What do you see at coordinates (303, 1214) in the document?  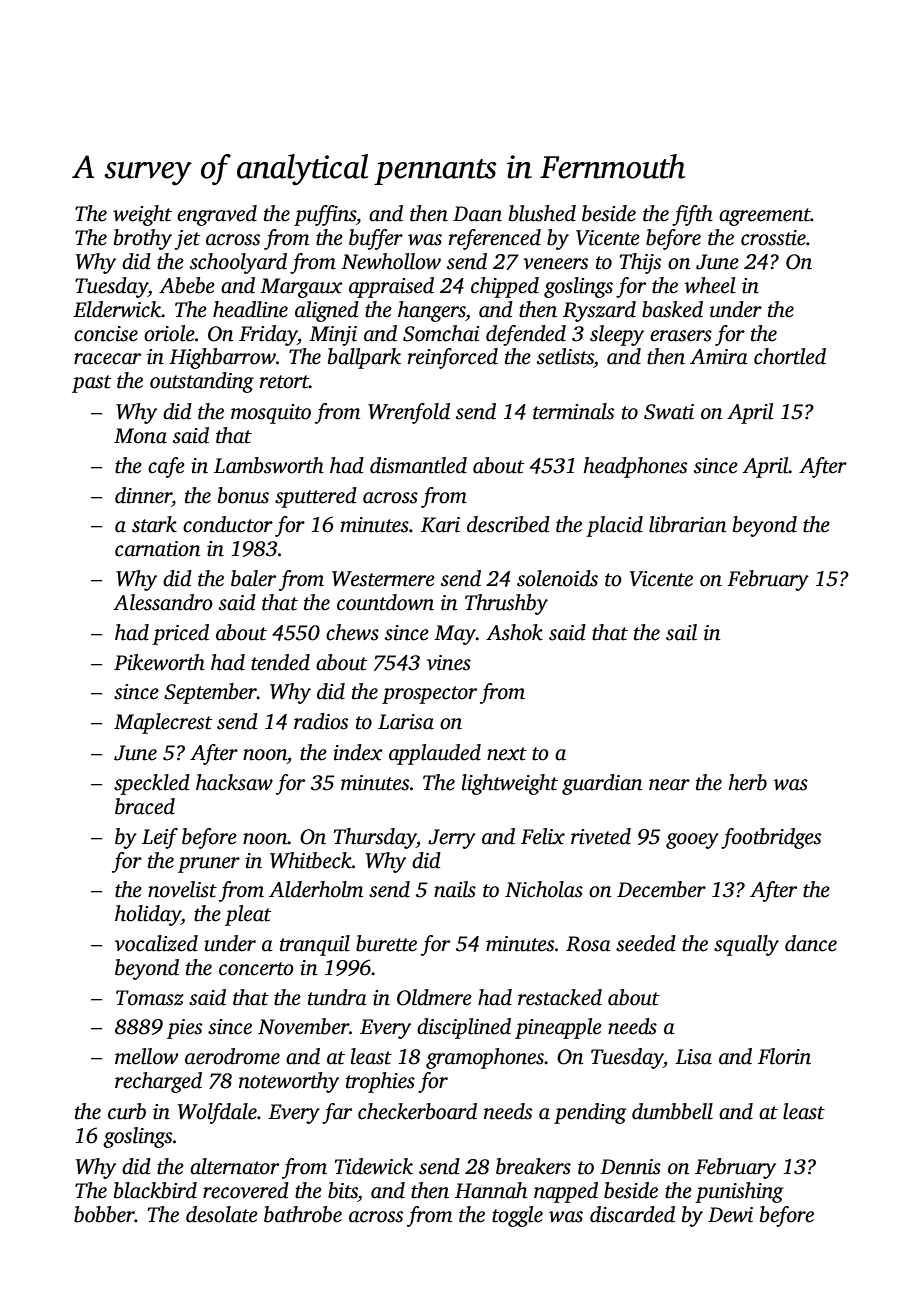 I see `bathrobe` at bounding box center [303, 1214].
